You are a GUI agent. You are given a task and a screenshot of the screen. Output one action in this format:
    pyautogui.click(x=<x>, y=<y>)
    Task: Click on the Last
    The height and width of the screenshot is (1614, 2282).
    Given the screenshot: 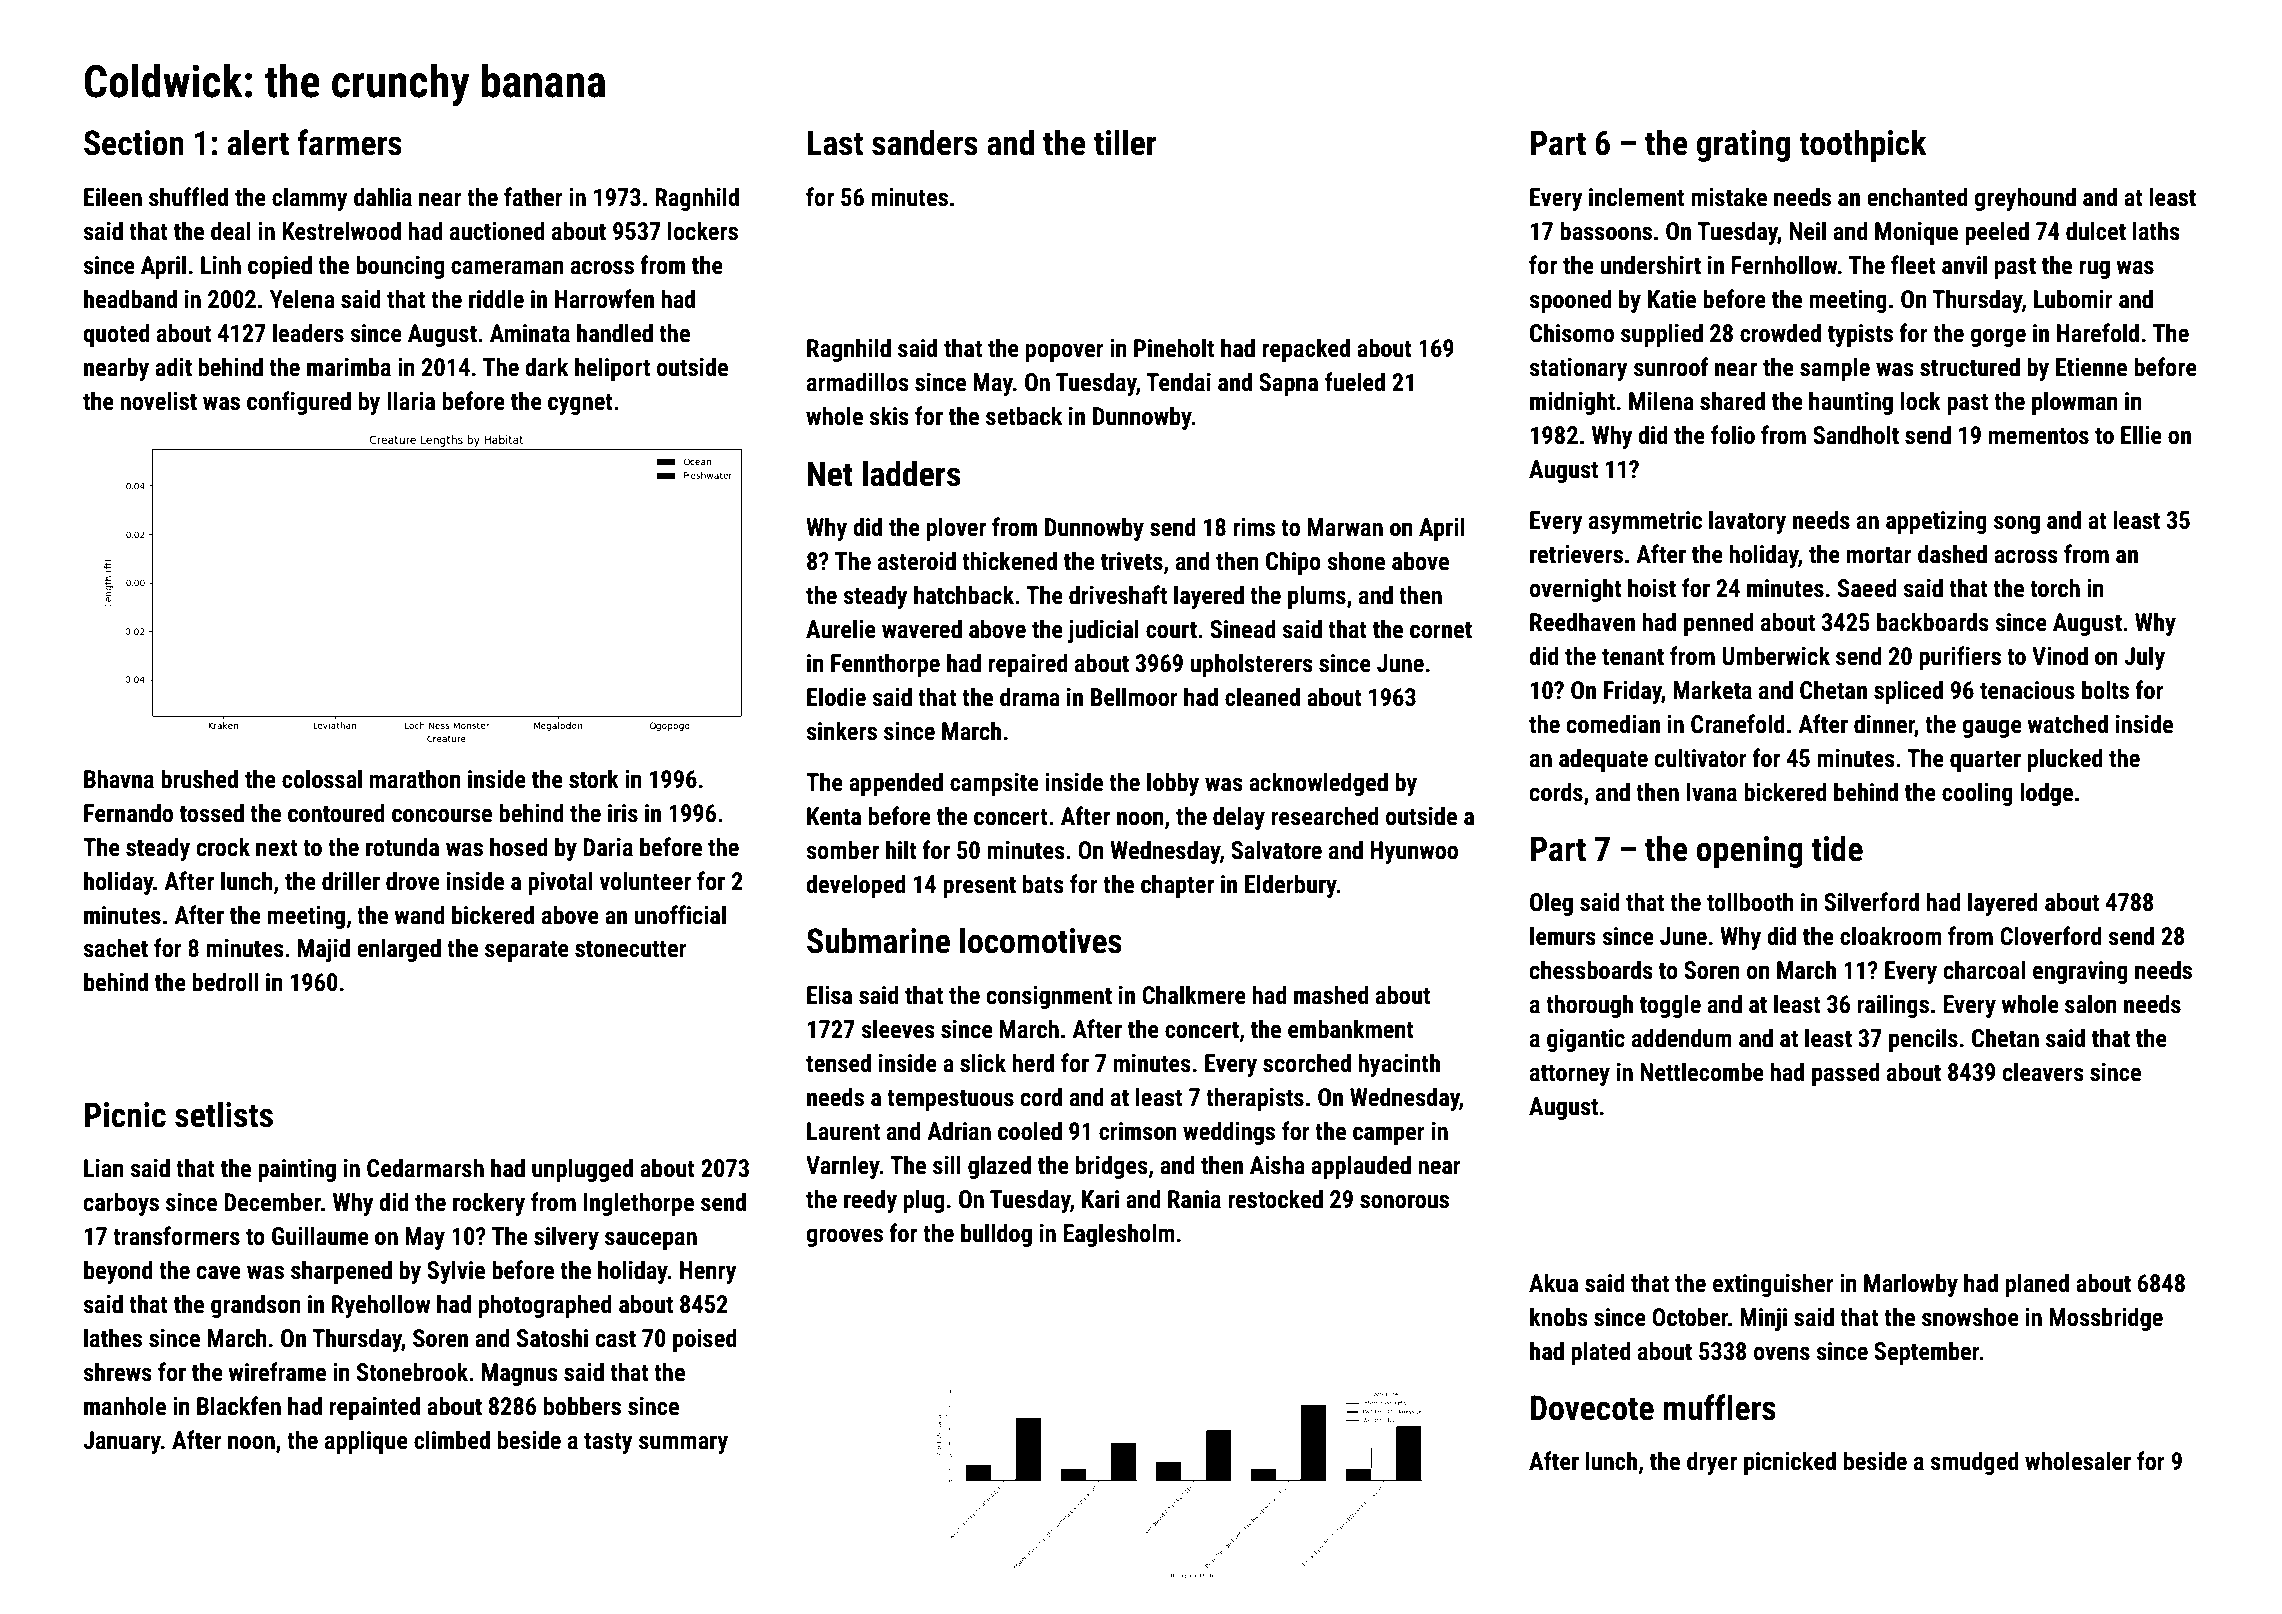 What is the action you would take?
    pyautogui.click(x=835, y=143)
